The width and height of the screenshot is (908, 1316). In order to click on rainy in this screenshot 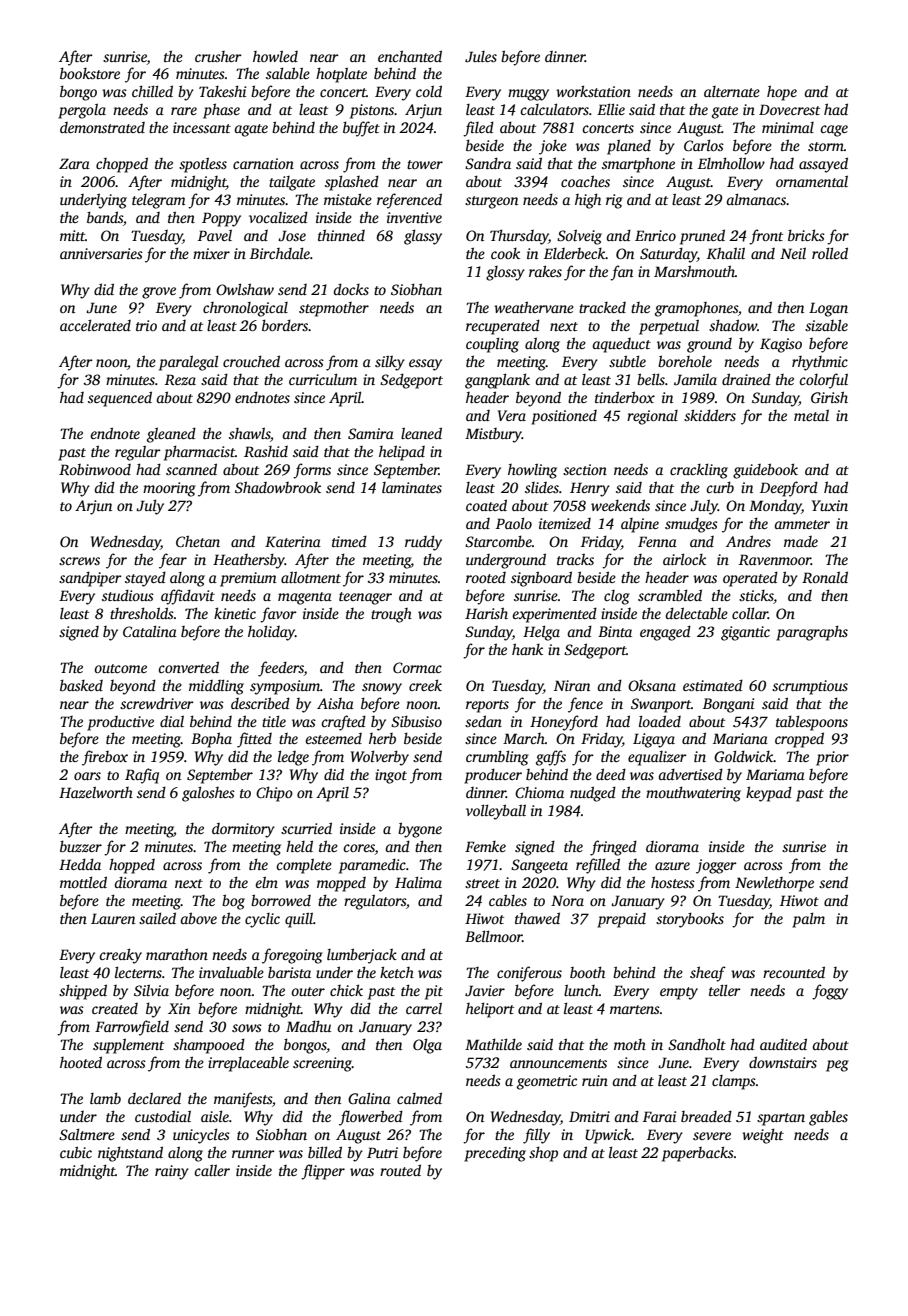, I will do `click(172, 1172)`.
